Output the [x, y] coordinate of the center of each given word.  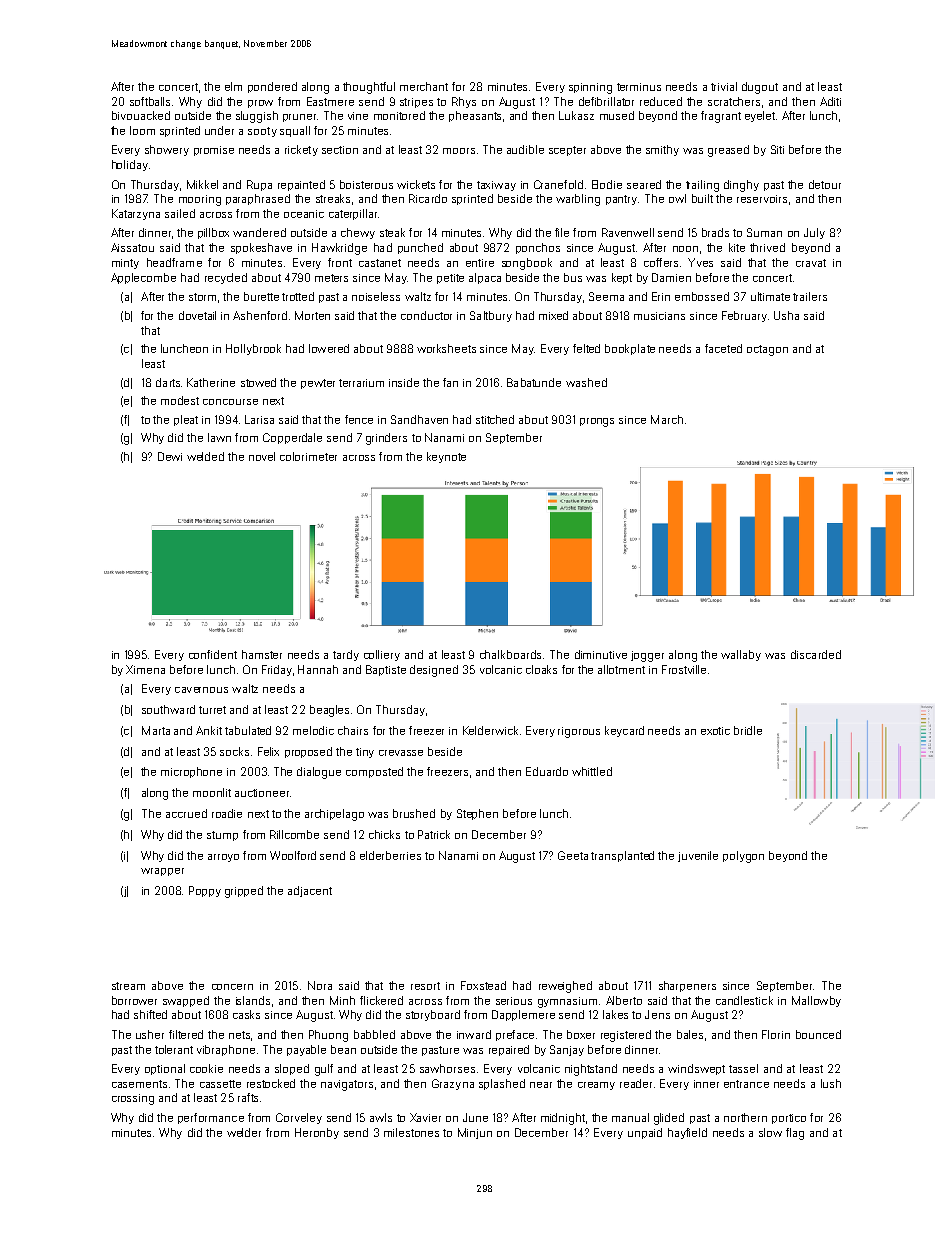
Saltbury [491, 316]
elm [233, 86]
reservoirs [762, 199]
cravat [811, 263]
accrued [186, 813]
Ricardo [428, 198]
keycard [624, 731]
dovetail [197, 315]
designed [434, 671]
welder [244, 1132]
